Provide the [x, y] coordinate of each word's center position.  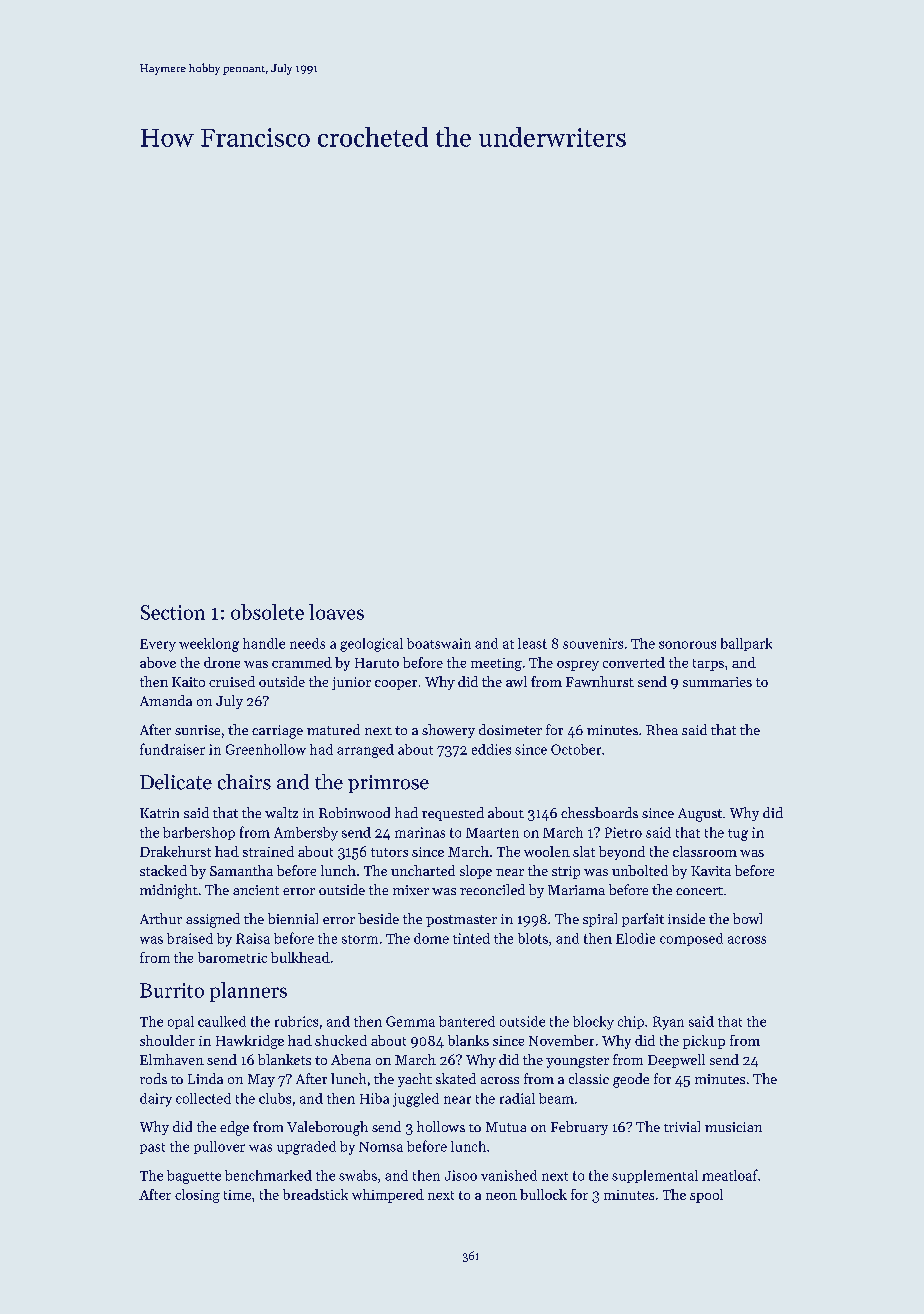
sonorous [687, 645]
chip [631, 1022]
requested [453, 814]
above [158, 662]
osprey [578, 666]
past [152, 1148]
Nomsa [381, 1147]
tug [738, 835]
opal [181, 1022]
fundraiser [172, 749]
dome [431, 938]
